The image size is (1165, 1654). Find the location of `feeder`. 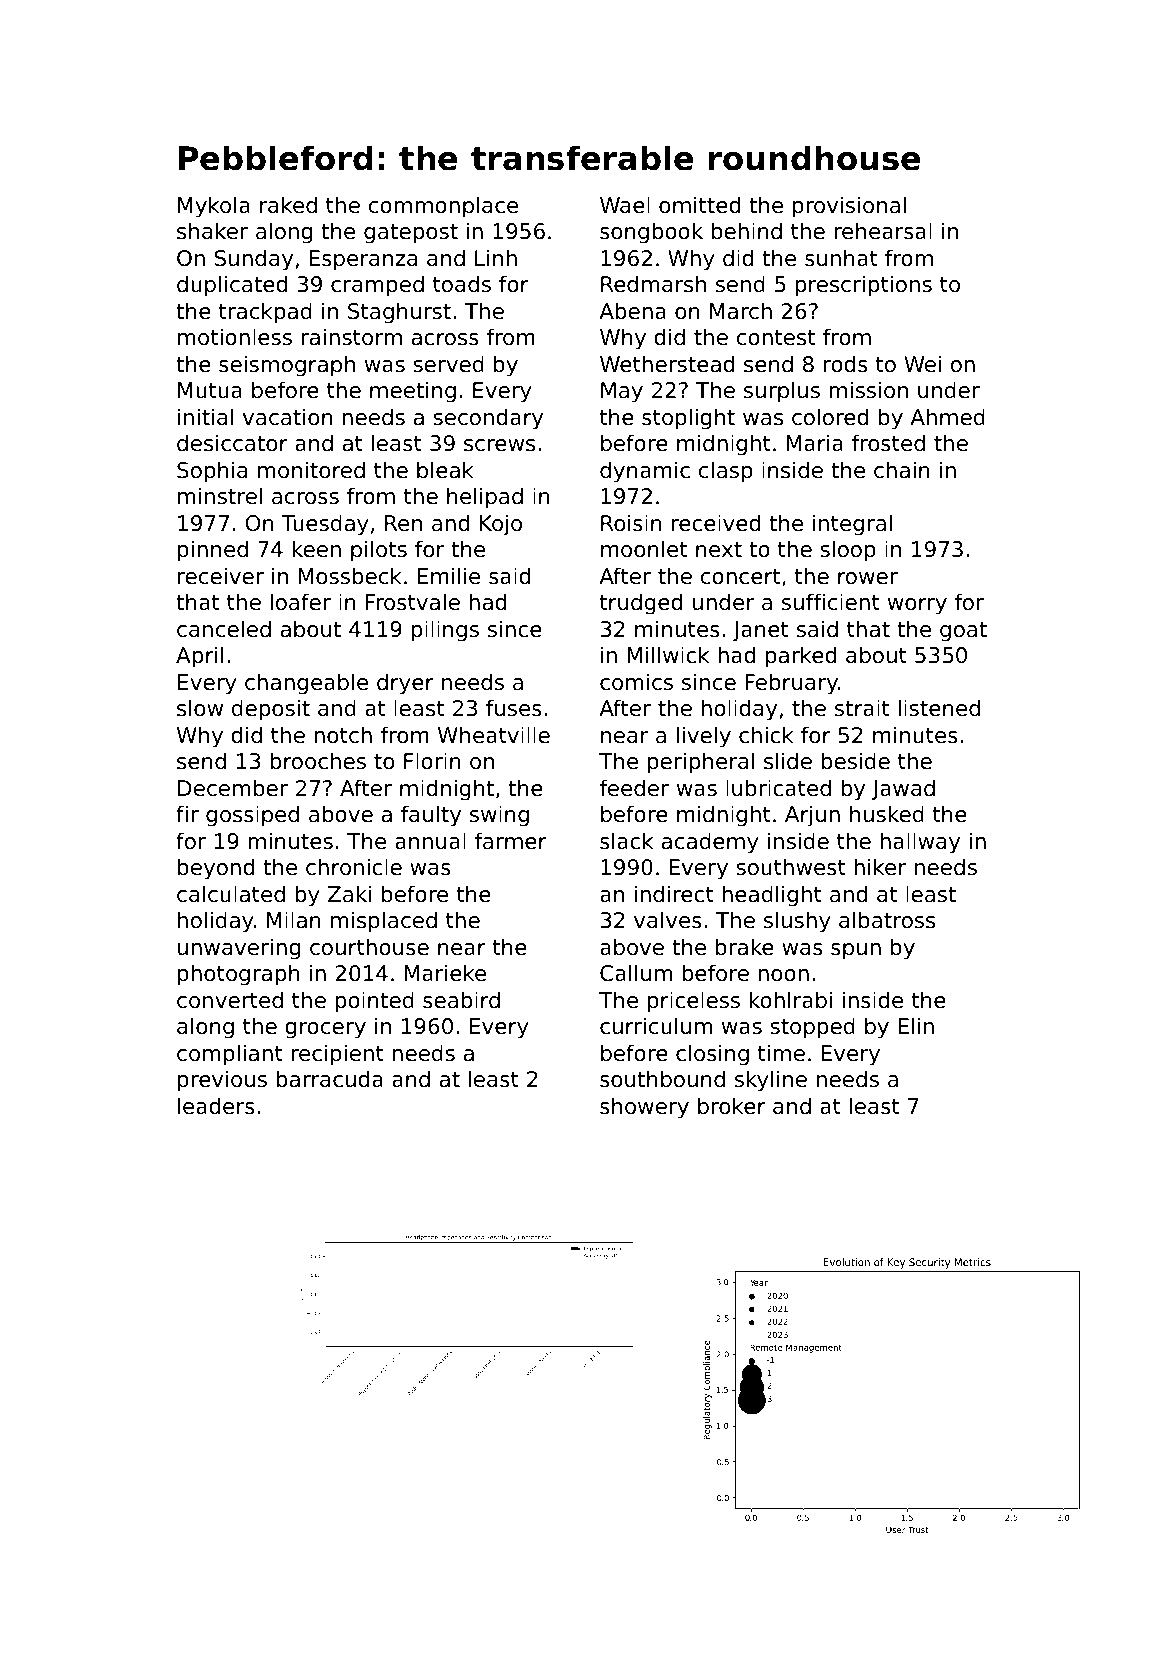

feeder is located at coordinates (634, 788).
